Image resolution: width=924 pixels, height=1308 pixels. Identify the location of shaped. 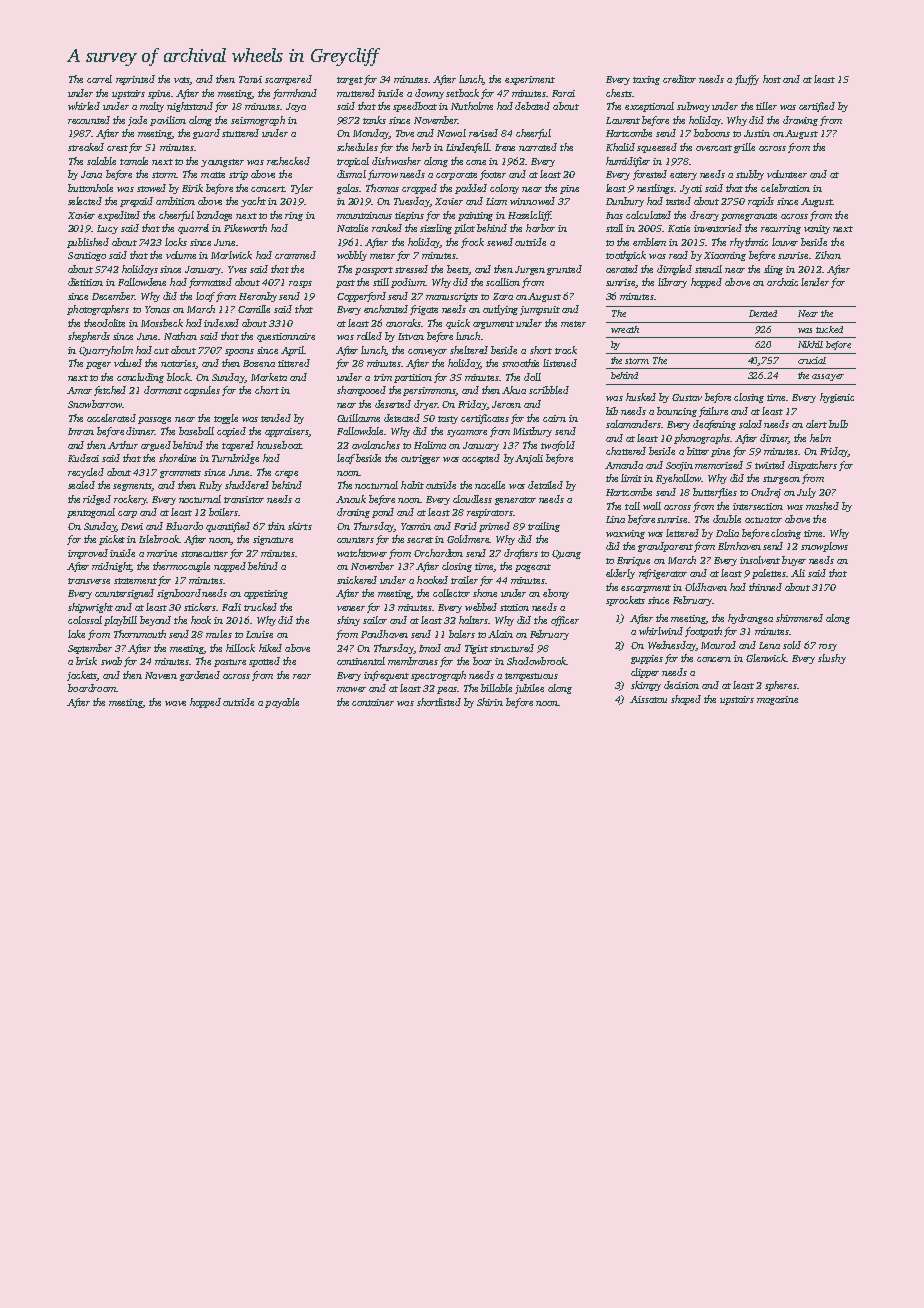
(686, 700).
